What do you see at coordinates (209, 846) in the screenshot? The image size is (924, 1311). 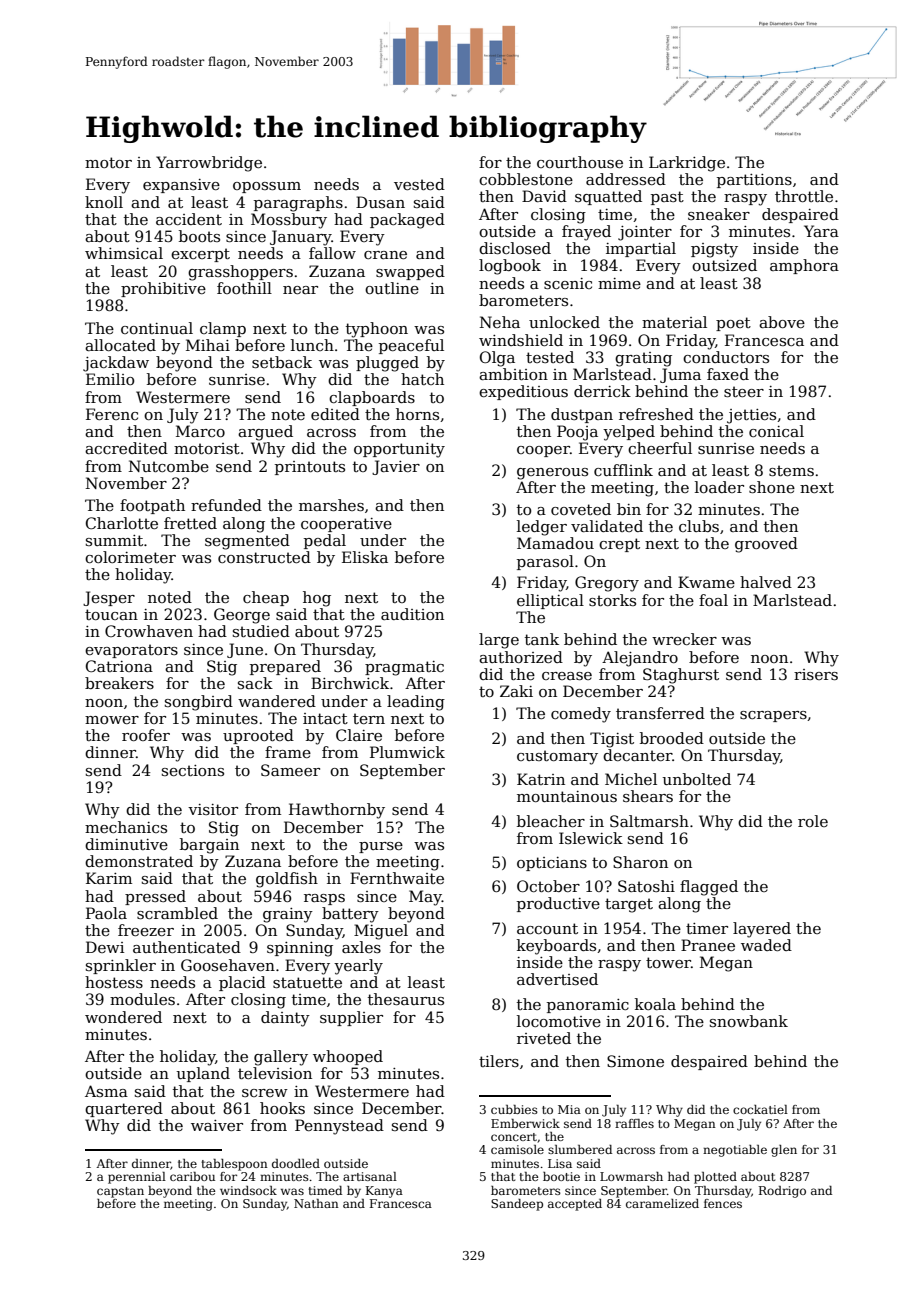 I see `bargain` at bounding box center [209, 846].
